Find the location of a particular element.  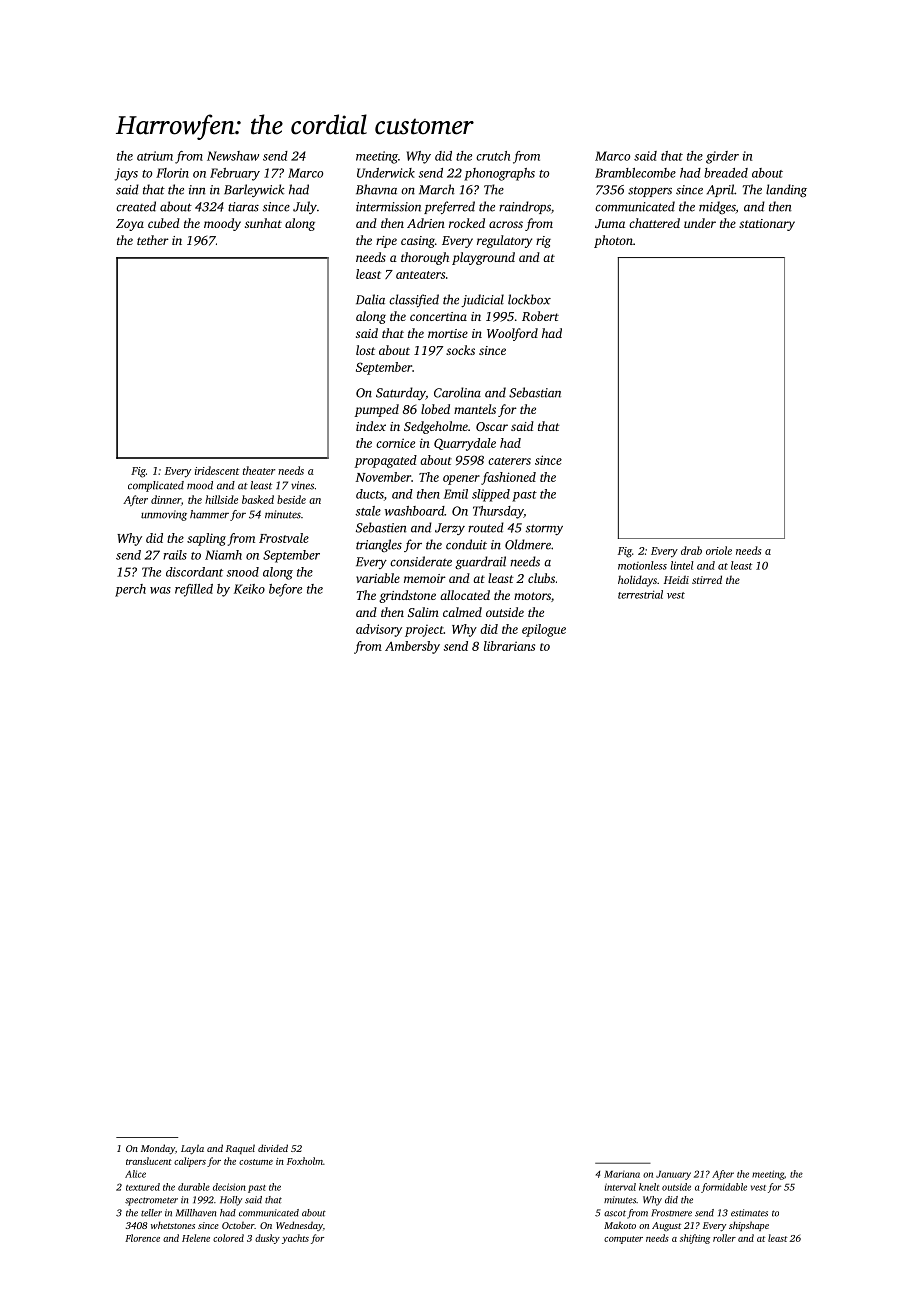

chattered is located at coordinates (654, 223).
